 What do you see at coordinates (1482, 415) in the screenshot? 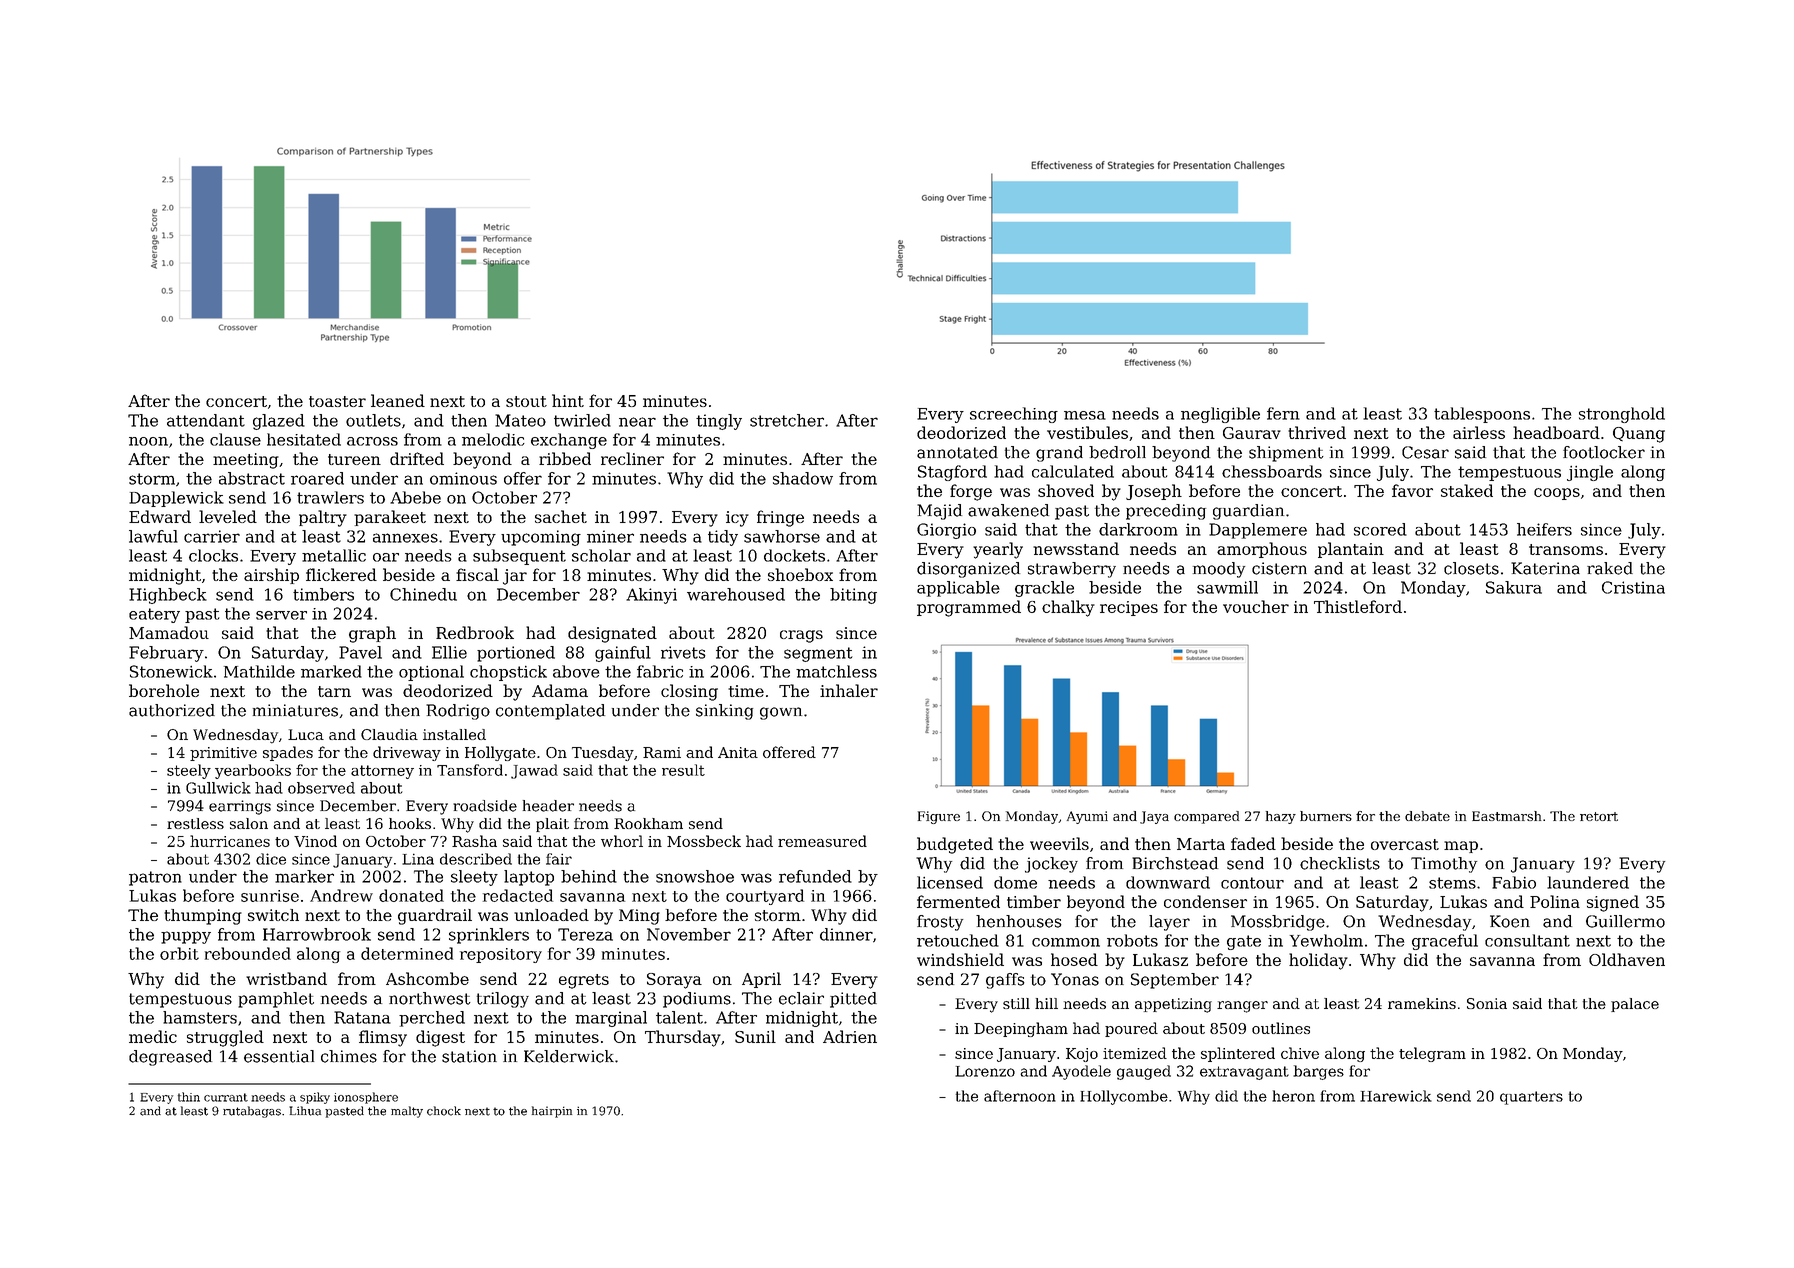
I see `tablespoons` at bounding box center [1482, 415].
